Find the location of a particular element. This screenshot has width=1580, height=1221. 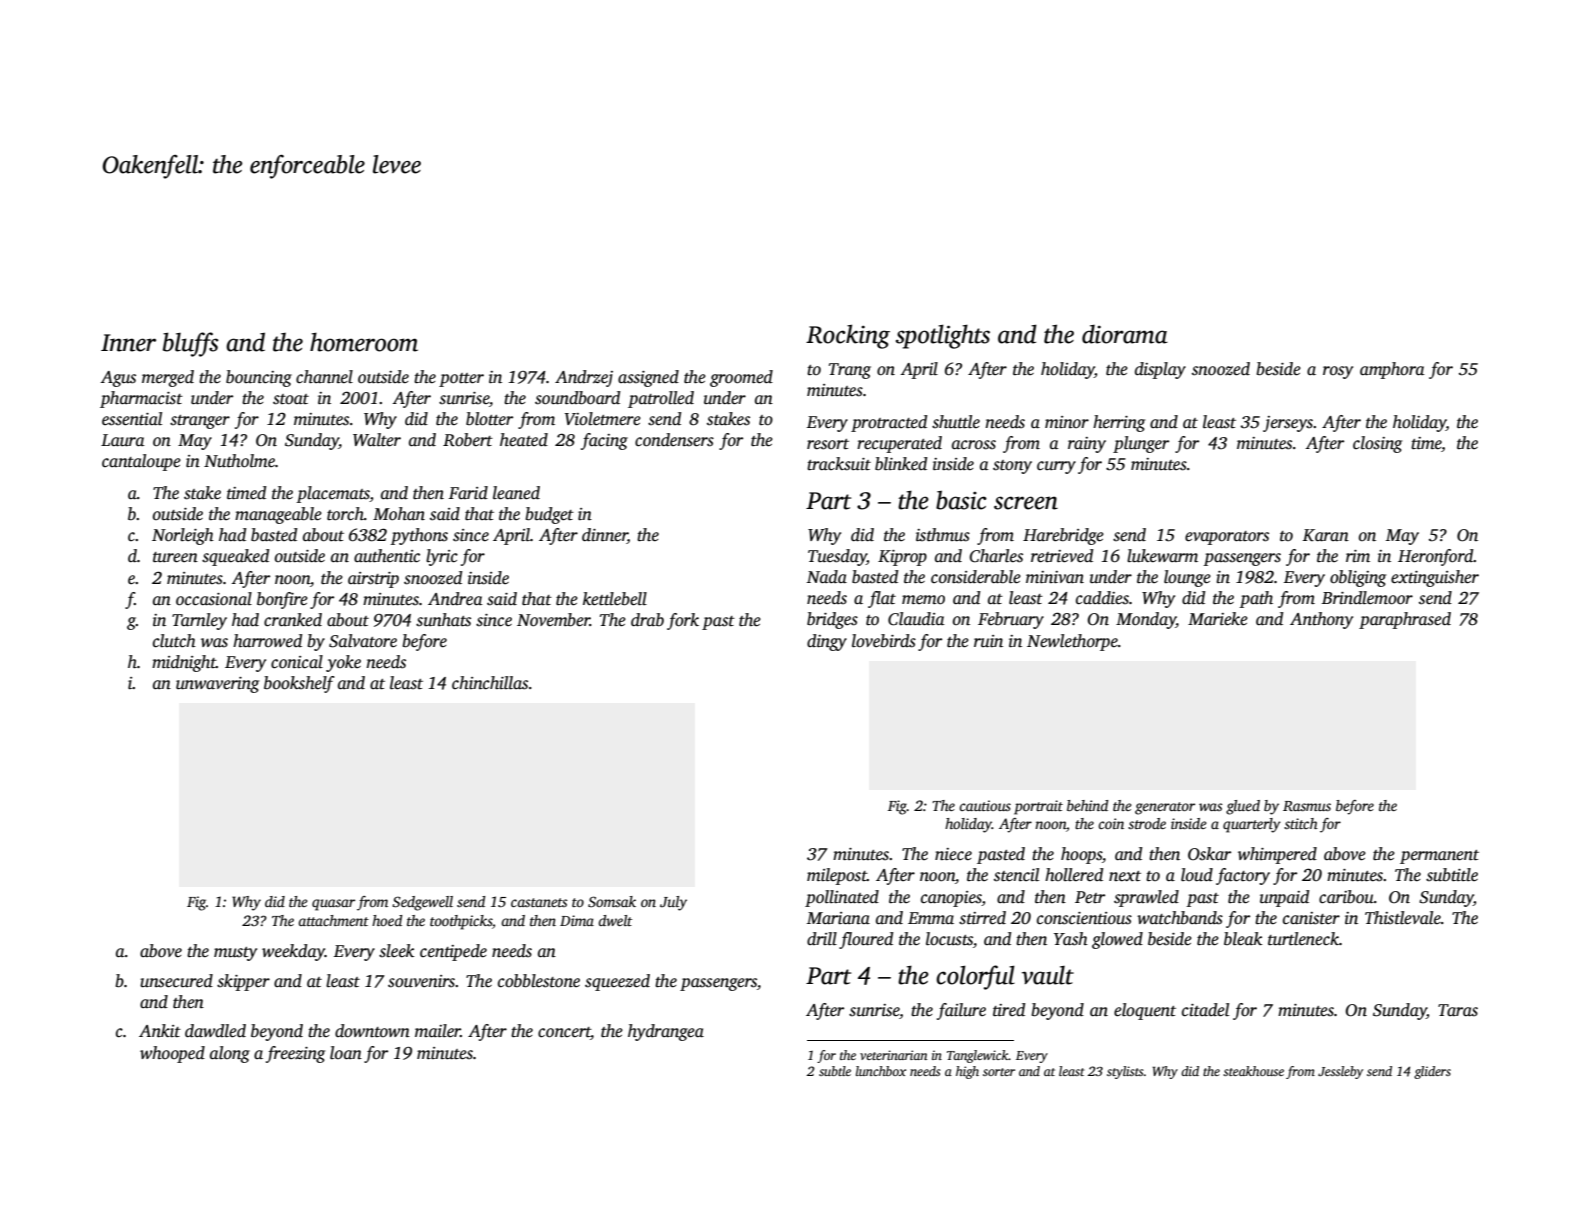

Tuesday is located at coordinates (837, 557).
